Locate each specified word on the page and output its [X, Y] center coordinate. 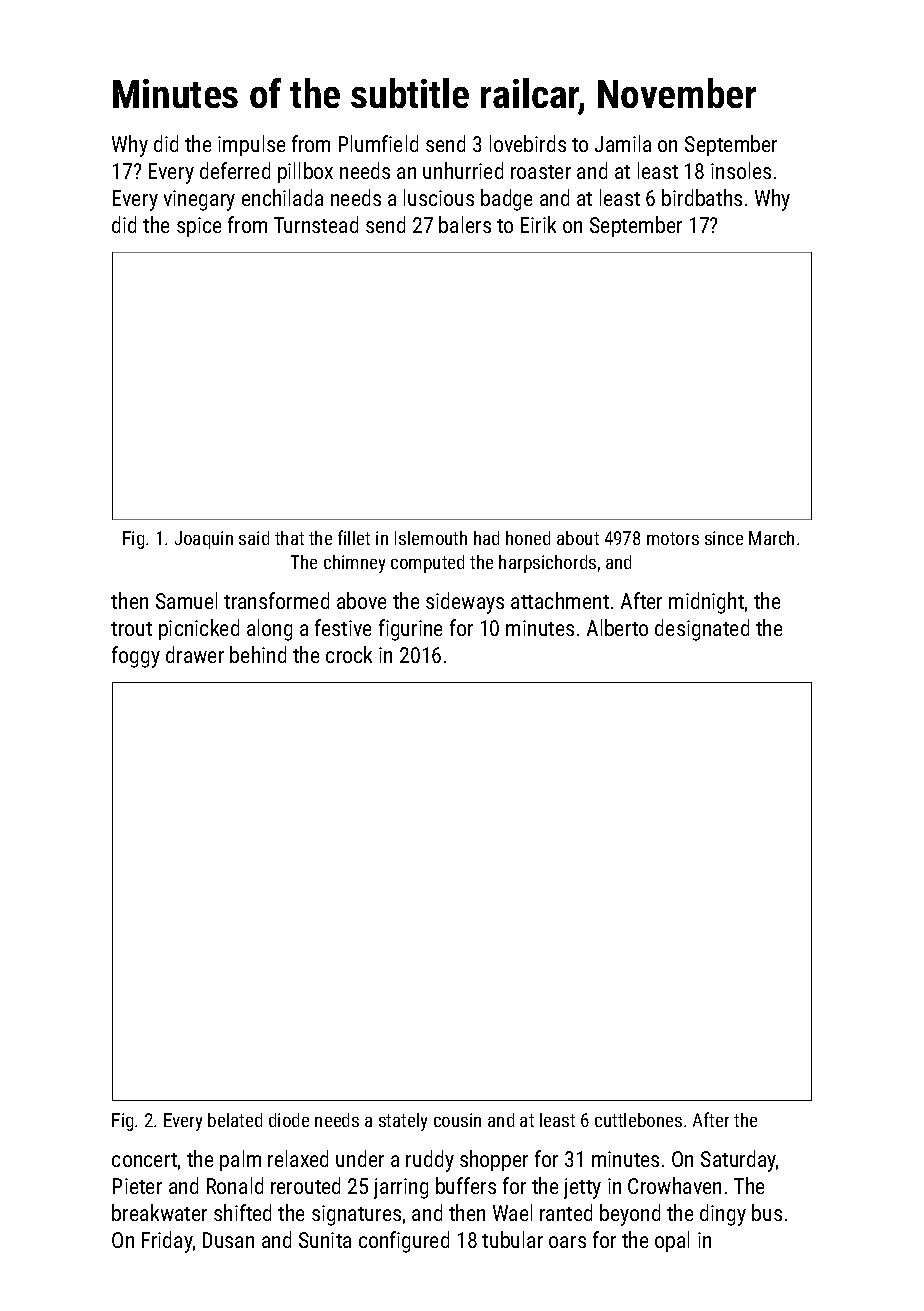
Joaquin [204, 540]
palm [240, 1160]
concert [144, 1160]
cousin [457, 1120]
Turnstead [316, 224]
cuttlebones [638, 1120]
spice [199, 227]
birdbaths [702, 197]
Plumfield [378, 143]
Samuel [186, 600]
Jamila [623, 143]
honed [528, 538]
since [724, 538]
